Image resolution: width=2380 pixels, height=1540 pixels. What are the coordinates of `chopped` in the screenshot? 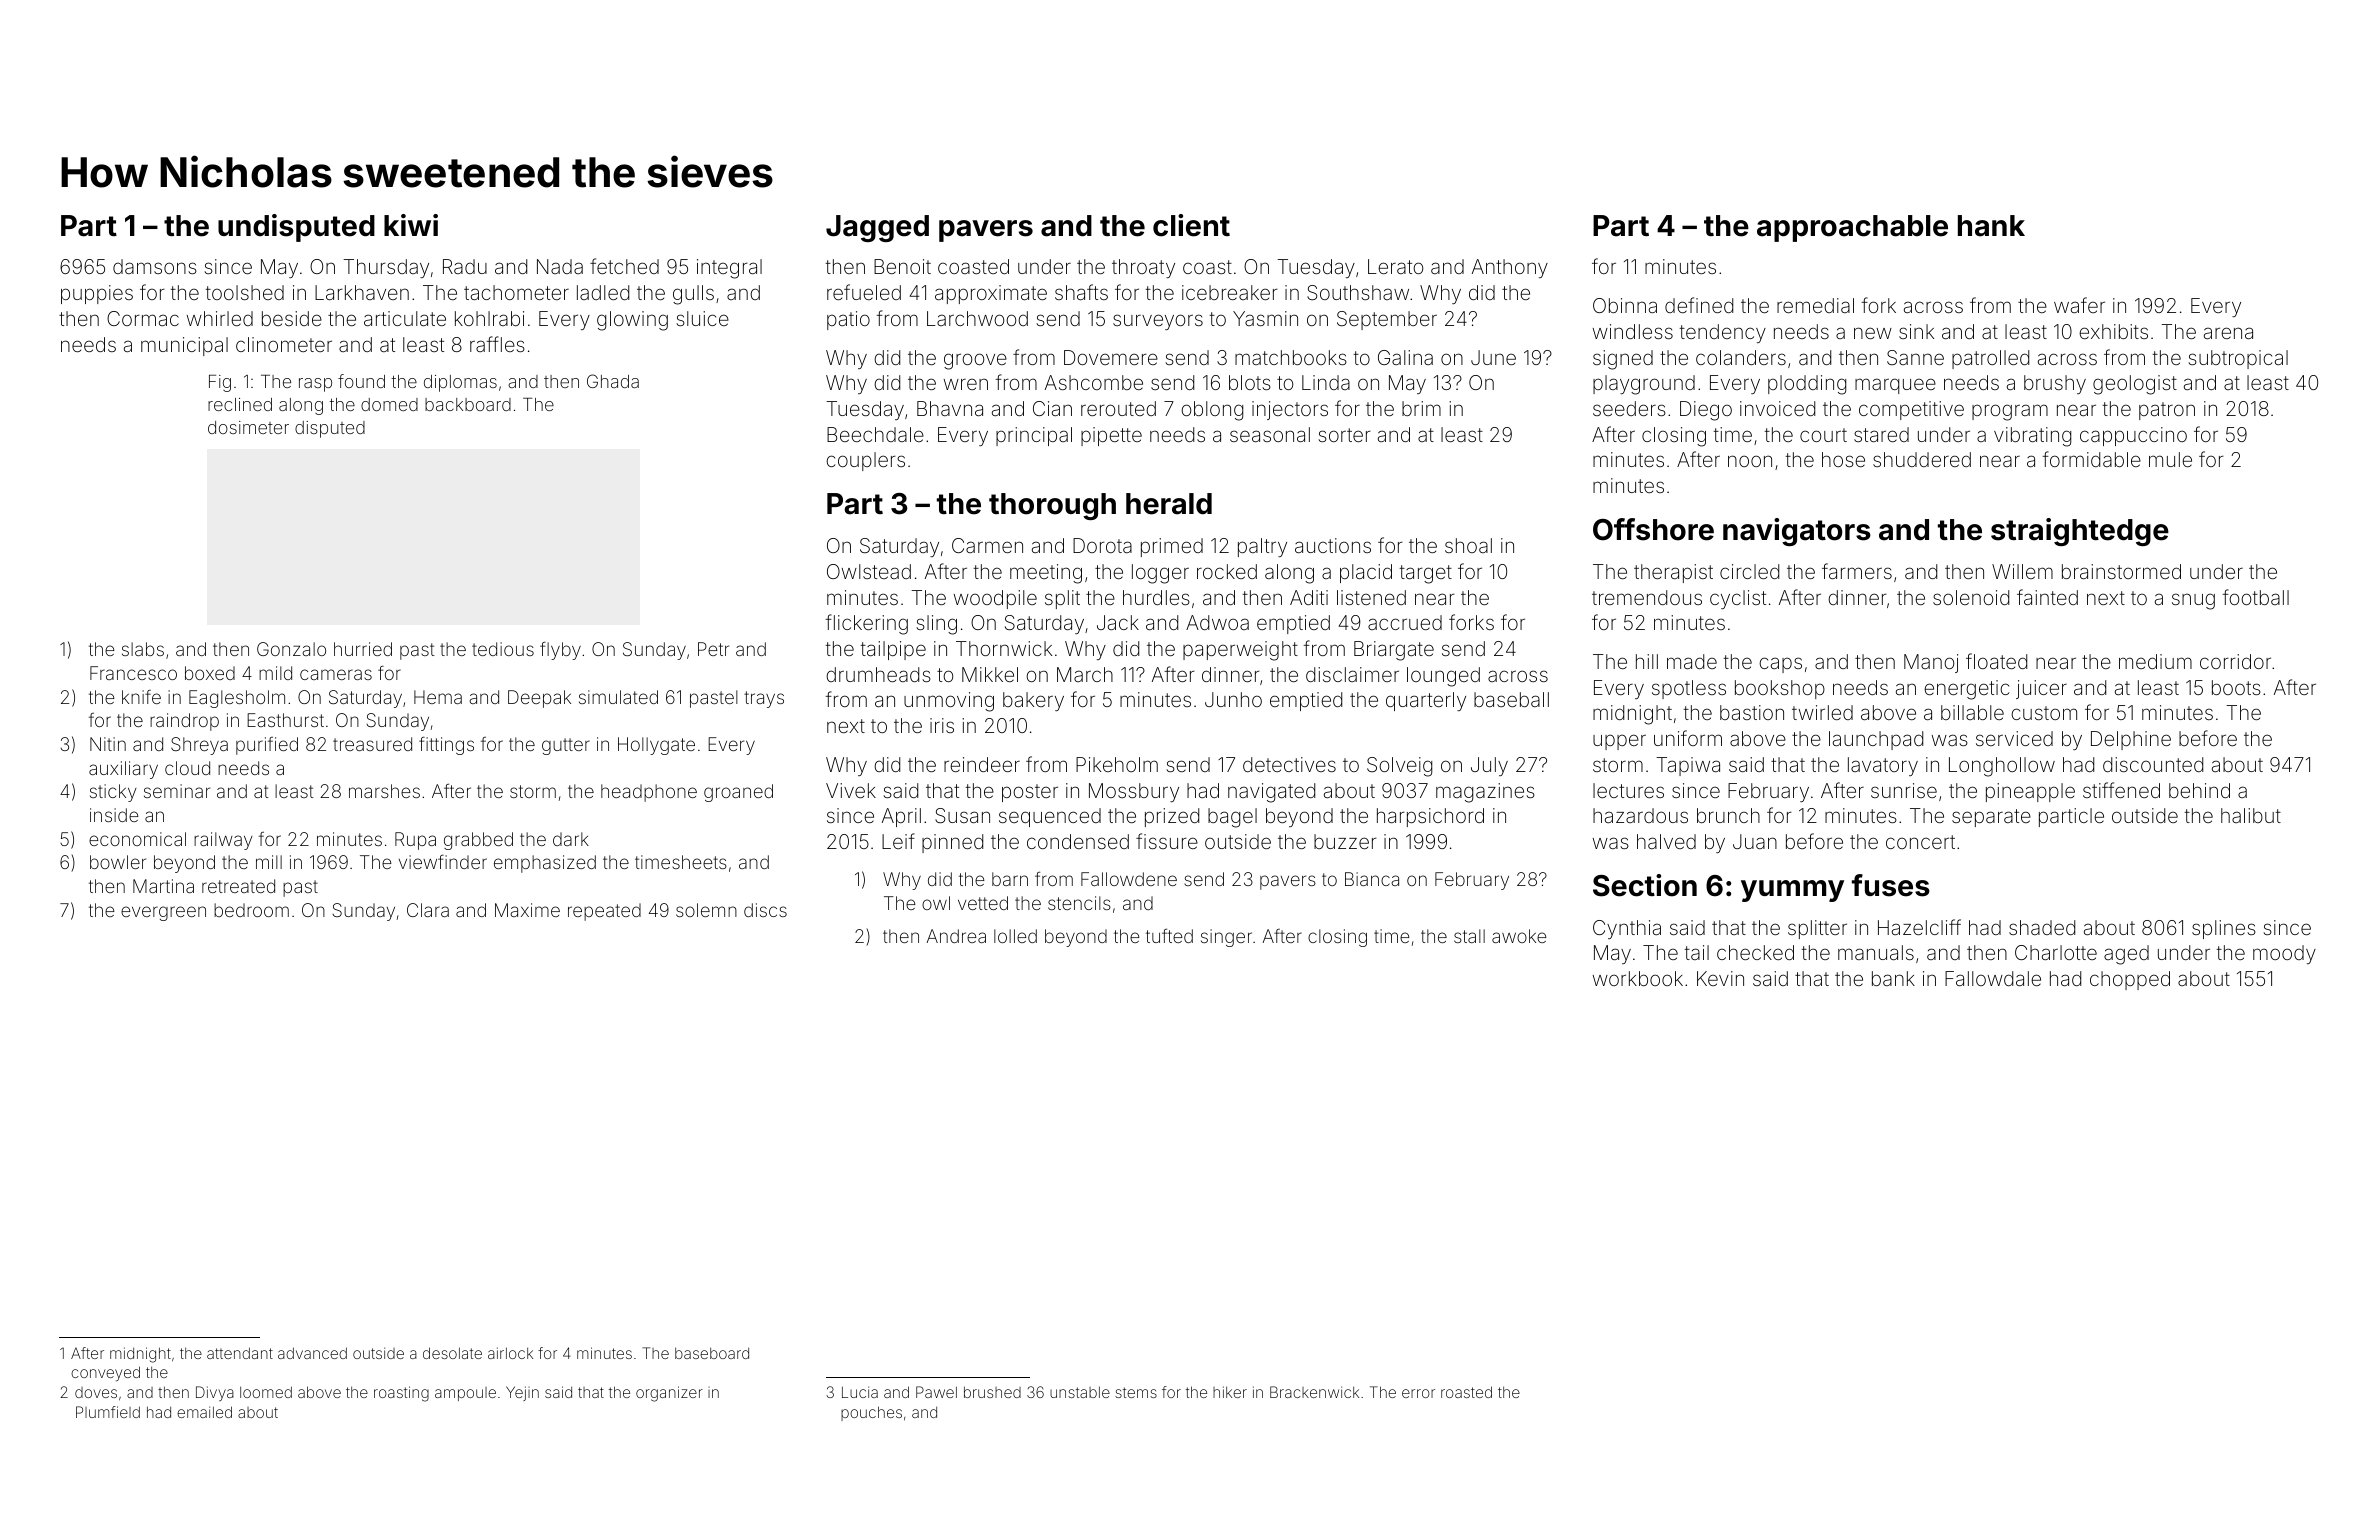 It's located at (2130, 980).
